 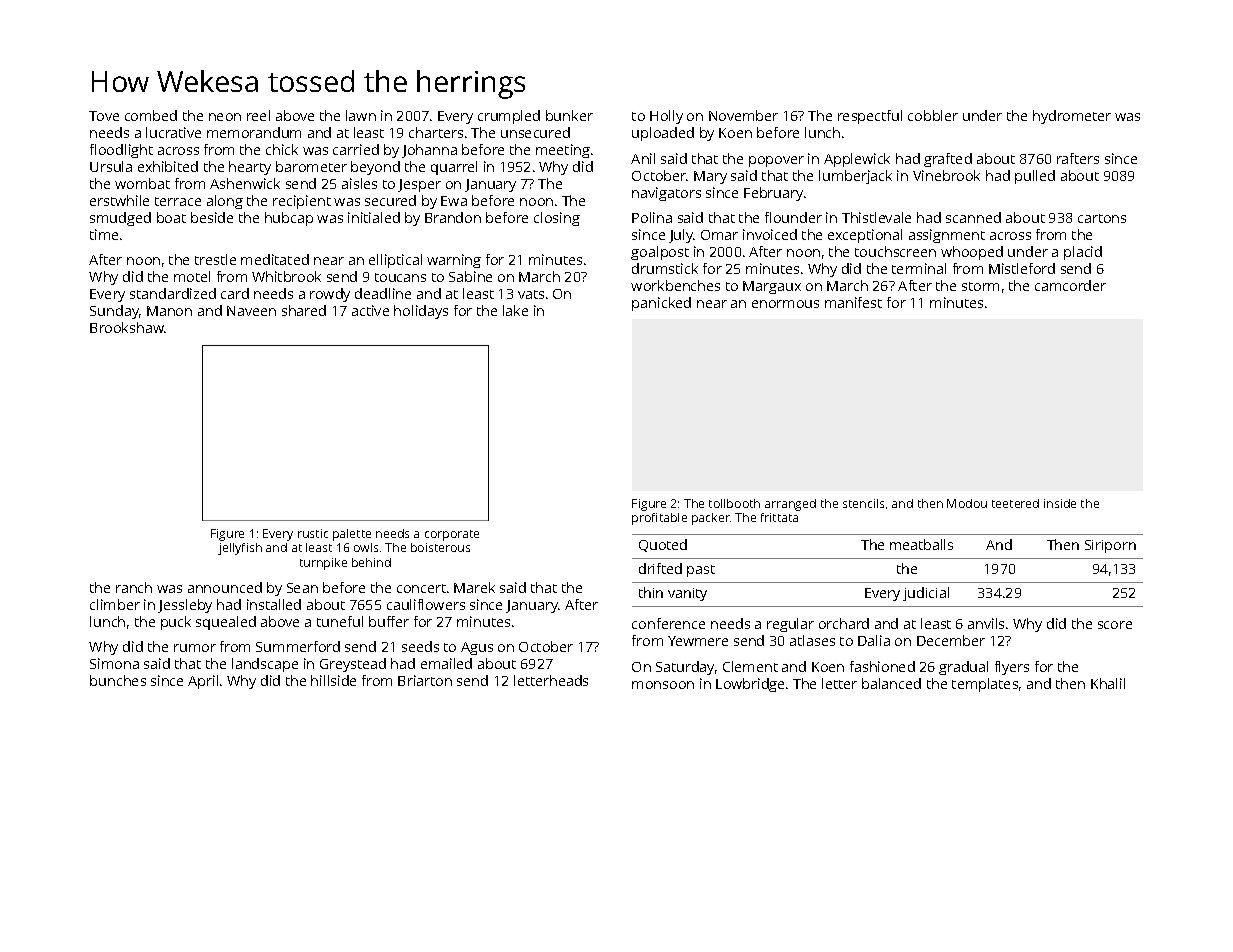 I want to click on monsoon, so click(x=663, y=685).
